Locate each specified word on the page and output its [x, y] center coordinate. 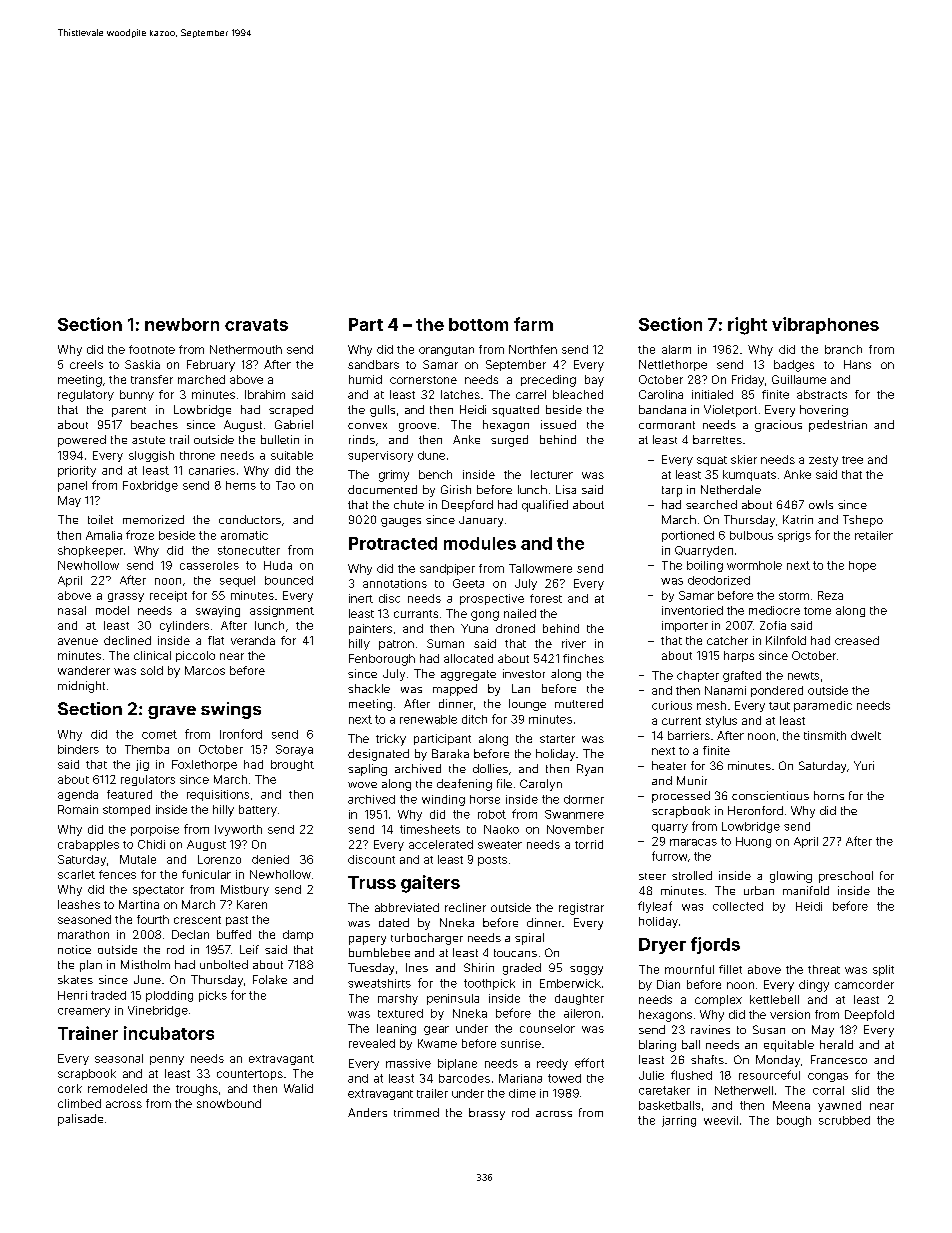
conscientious [770, 795]
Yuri [864, 765]
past [237, 921]
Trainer [88, 1033]
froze [140, 535]
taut [779, 706]
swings [231, 710]
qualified [545, 506]
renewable [428, 719]
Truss [372, 882]
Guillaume [799, 379]
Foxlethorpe [204, 765]
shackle [369, 688]
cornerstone [423, 380]
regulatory [86, 396]
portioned [688, 536]
